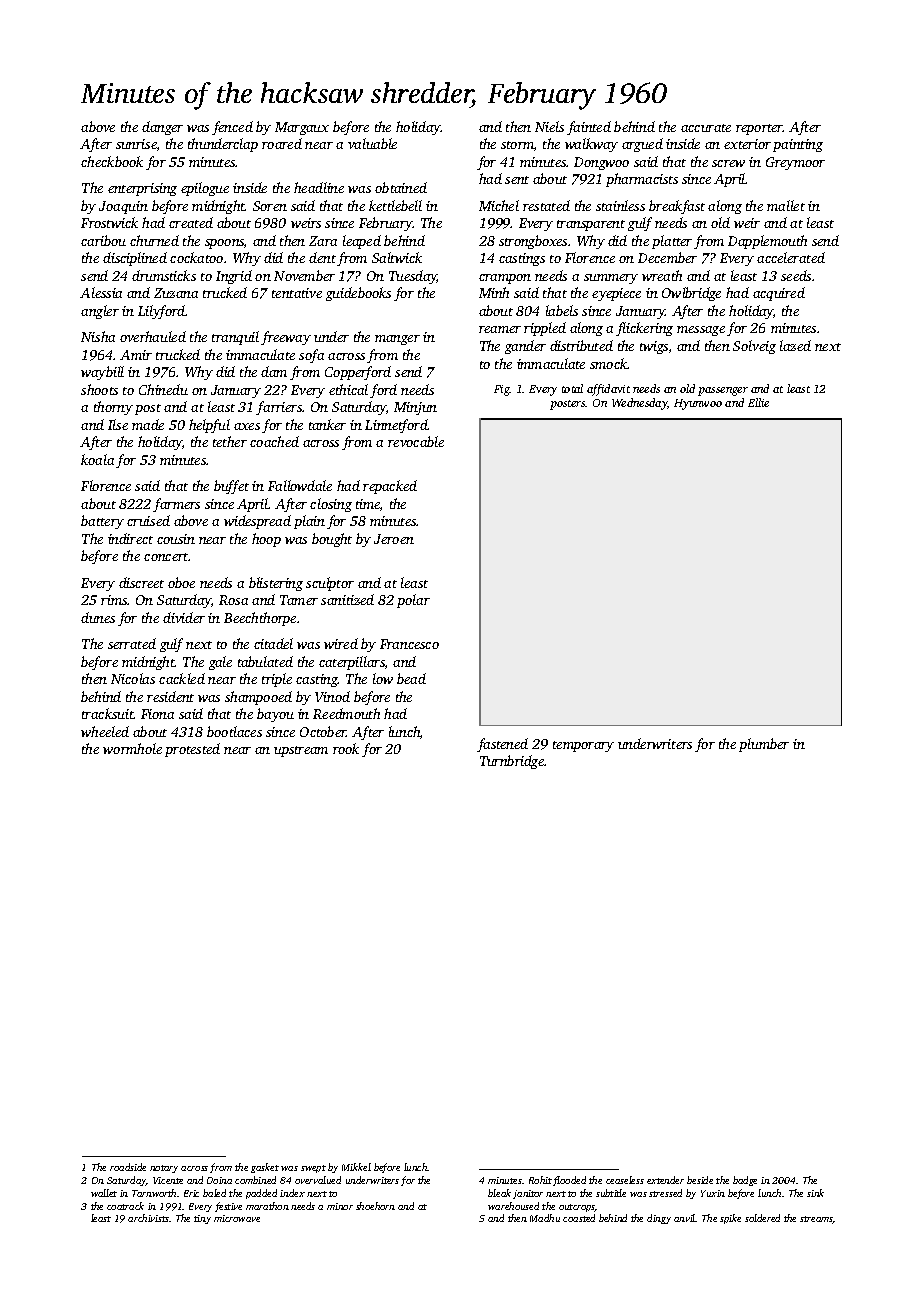 This screenshot has height=1308, width=924. What do you see at coordinates (642, 145) in the screenshot?
I see `argued` at bounding box center [642, 145].
